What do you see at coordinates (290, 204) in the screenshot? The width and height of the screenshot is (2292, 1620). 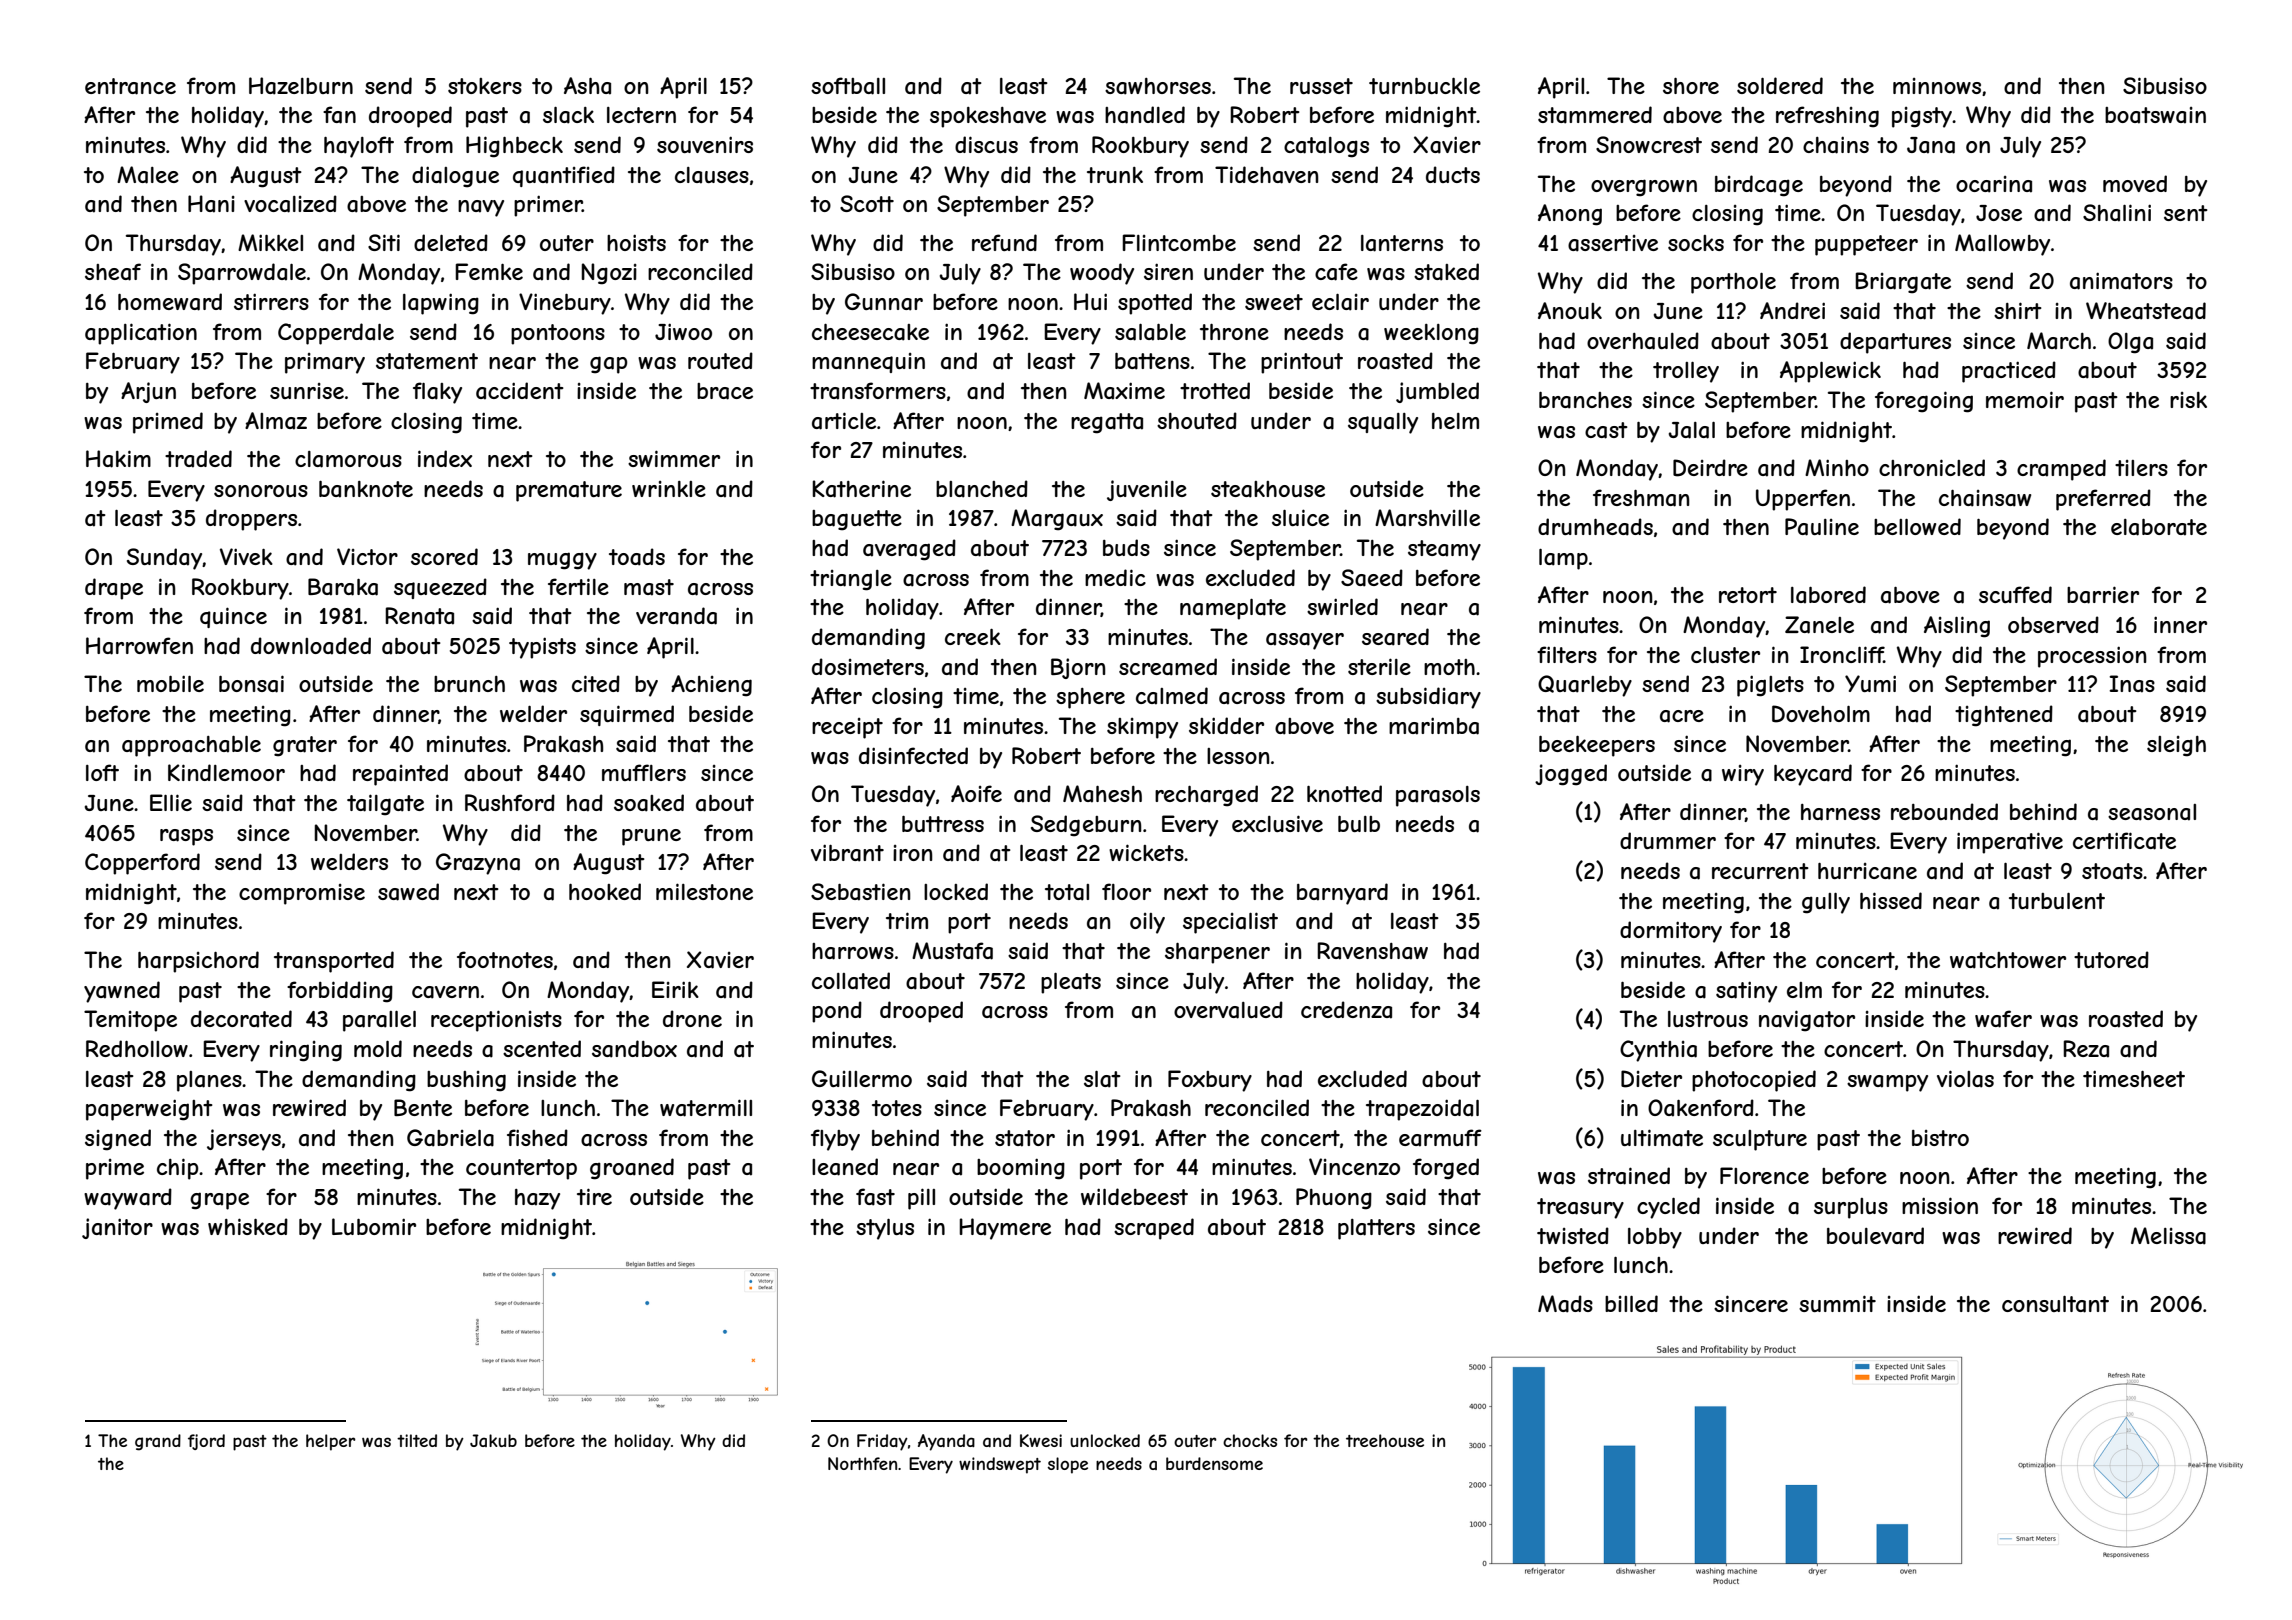 I see `vocalized` at bounding box center [290, 204].
